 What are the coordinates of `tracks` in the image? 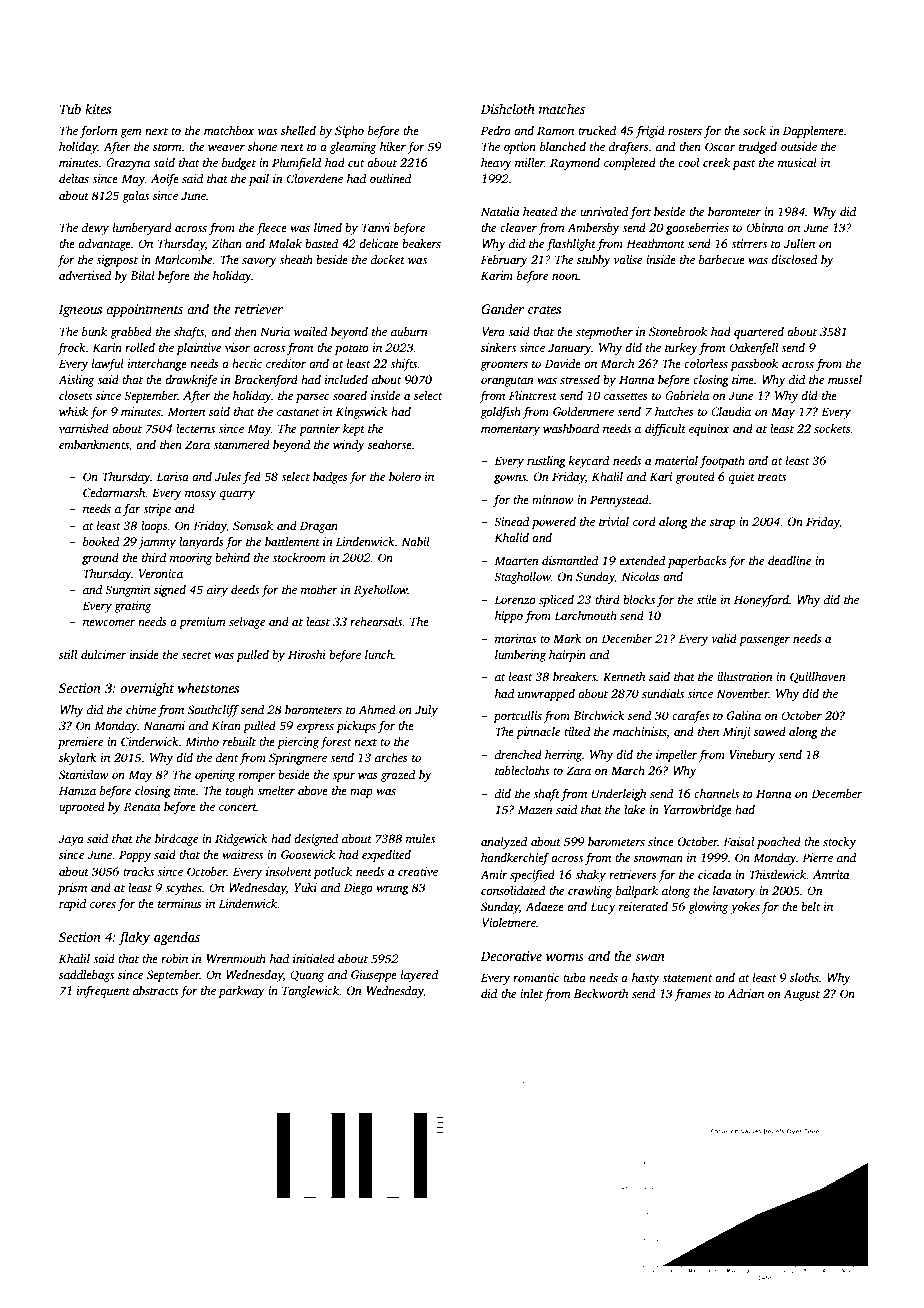 It's located at (138, 871).
